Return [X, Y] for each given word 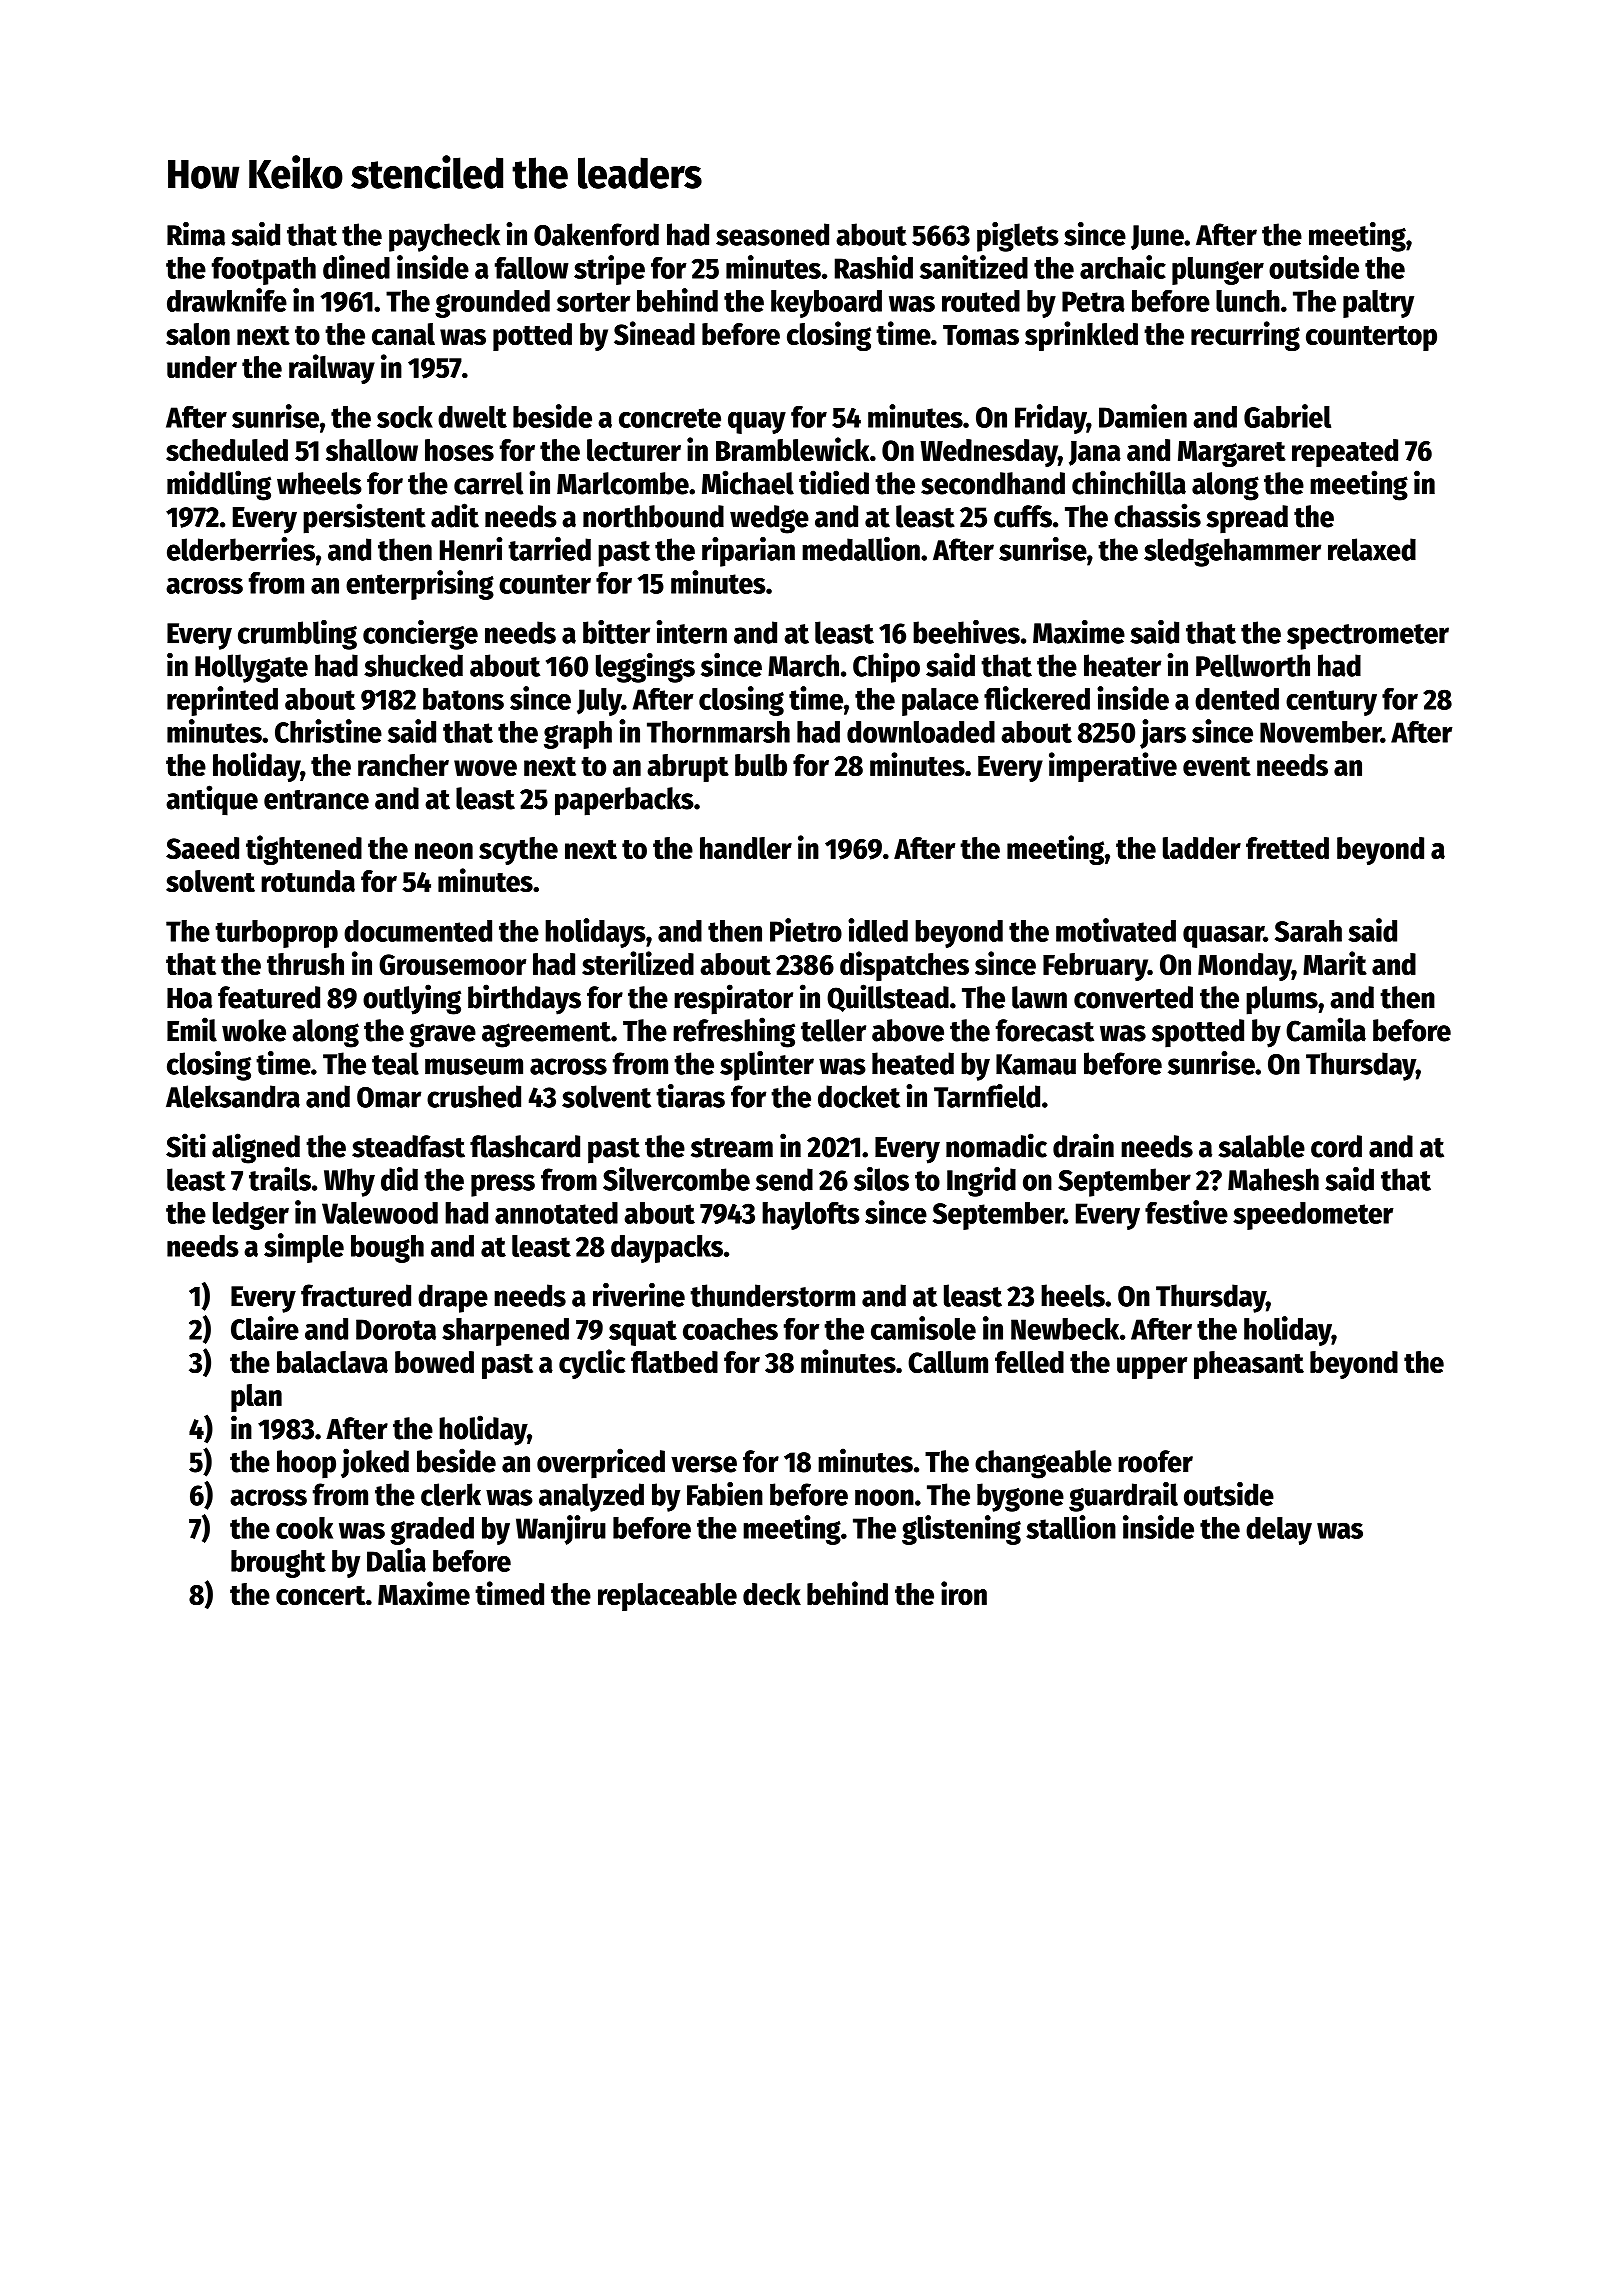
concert [321, 1596]
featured [269, 997]
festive [1186, 1212]
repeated [1345, 453]
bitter [616, 632]
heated [913, 1063]
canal [403, 334]
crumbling [297, 635]
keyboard [826, 304]
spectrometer [1368, 637]
